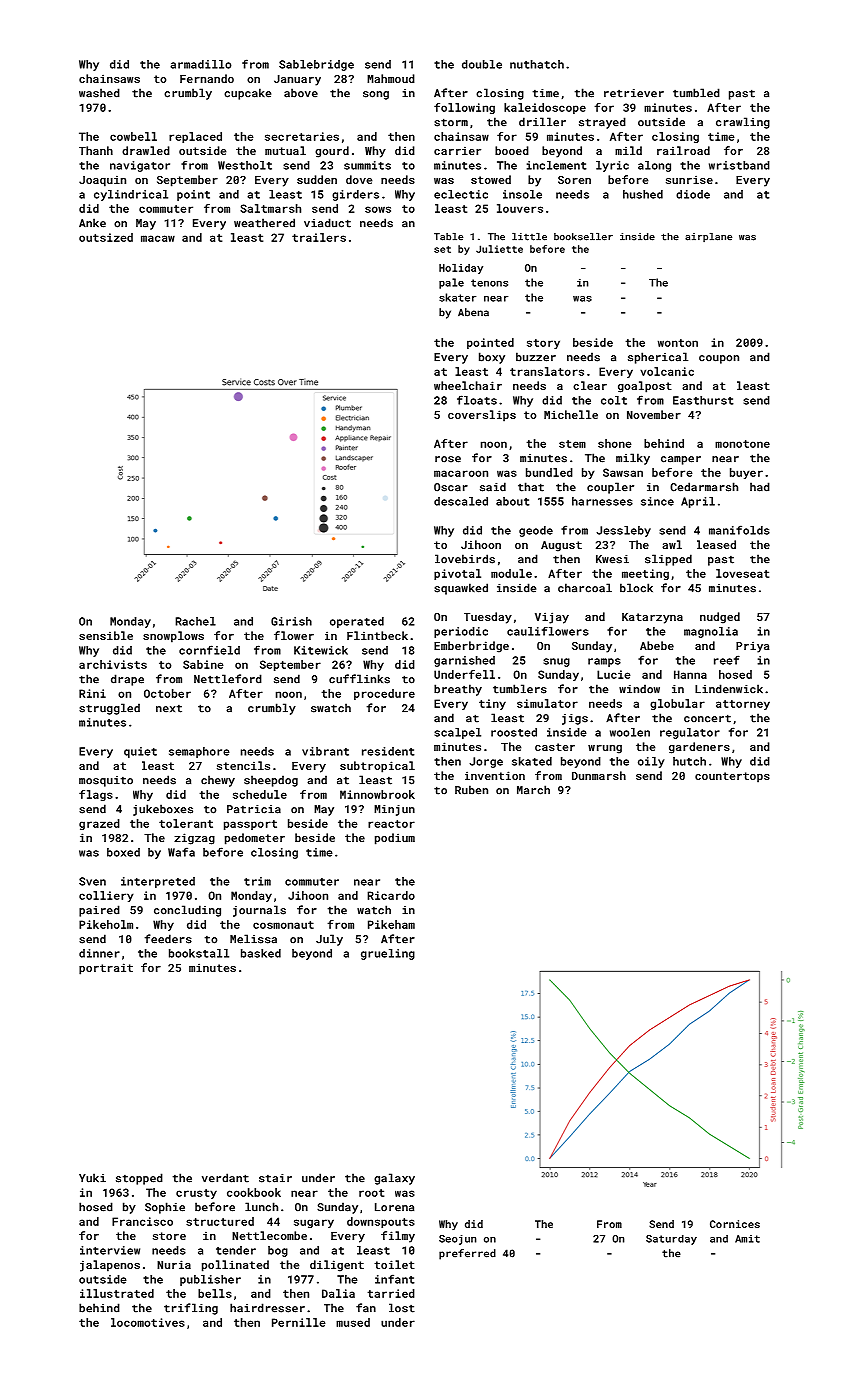  What do you see at coordinates (658, 358) in the screenshot?
I see `spherical` at bounding box center [658, 358].
